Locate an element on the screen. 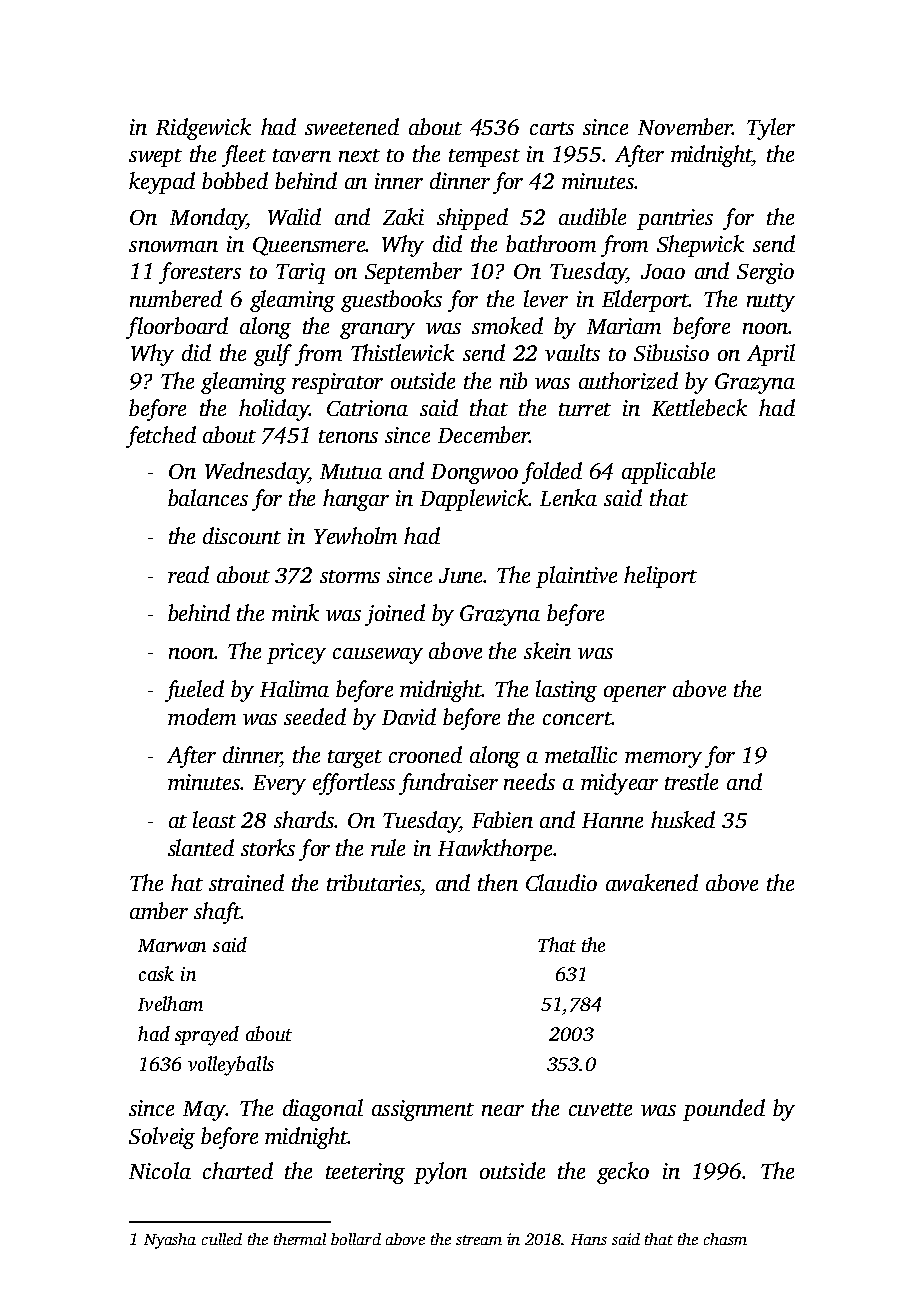  tributaries is located at coordinates (373, 882).
